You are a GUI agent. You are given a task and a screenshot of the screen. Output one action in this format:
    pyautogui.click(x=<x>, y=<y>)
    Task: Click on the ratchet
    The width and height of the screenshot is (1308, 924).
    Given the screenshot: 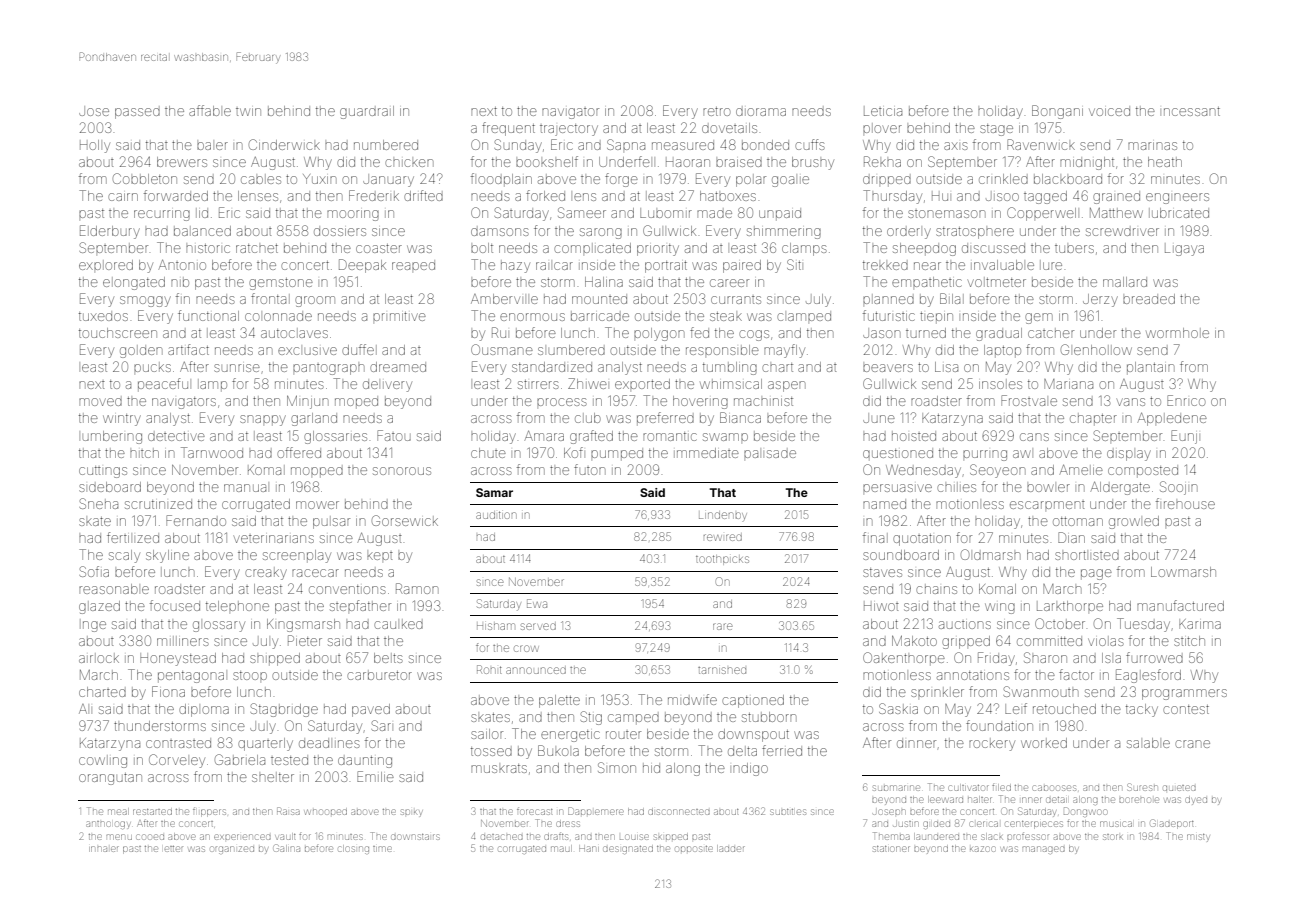 What is the action you would take?
    pyautogui.click(x=257, y=248)
